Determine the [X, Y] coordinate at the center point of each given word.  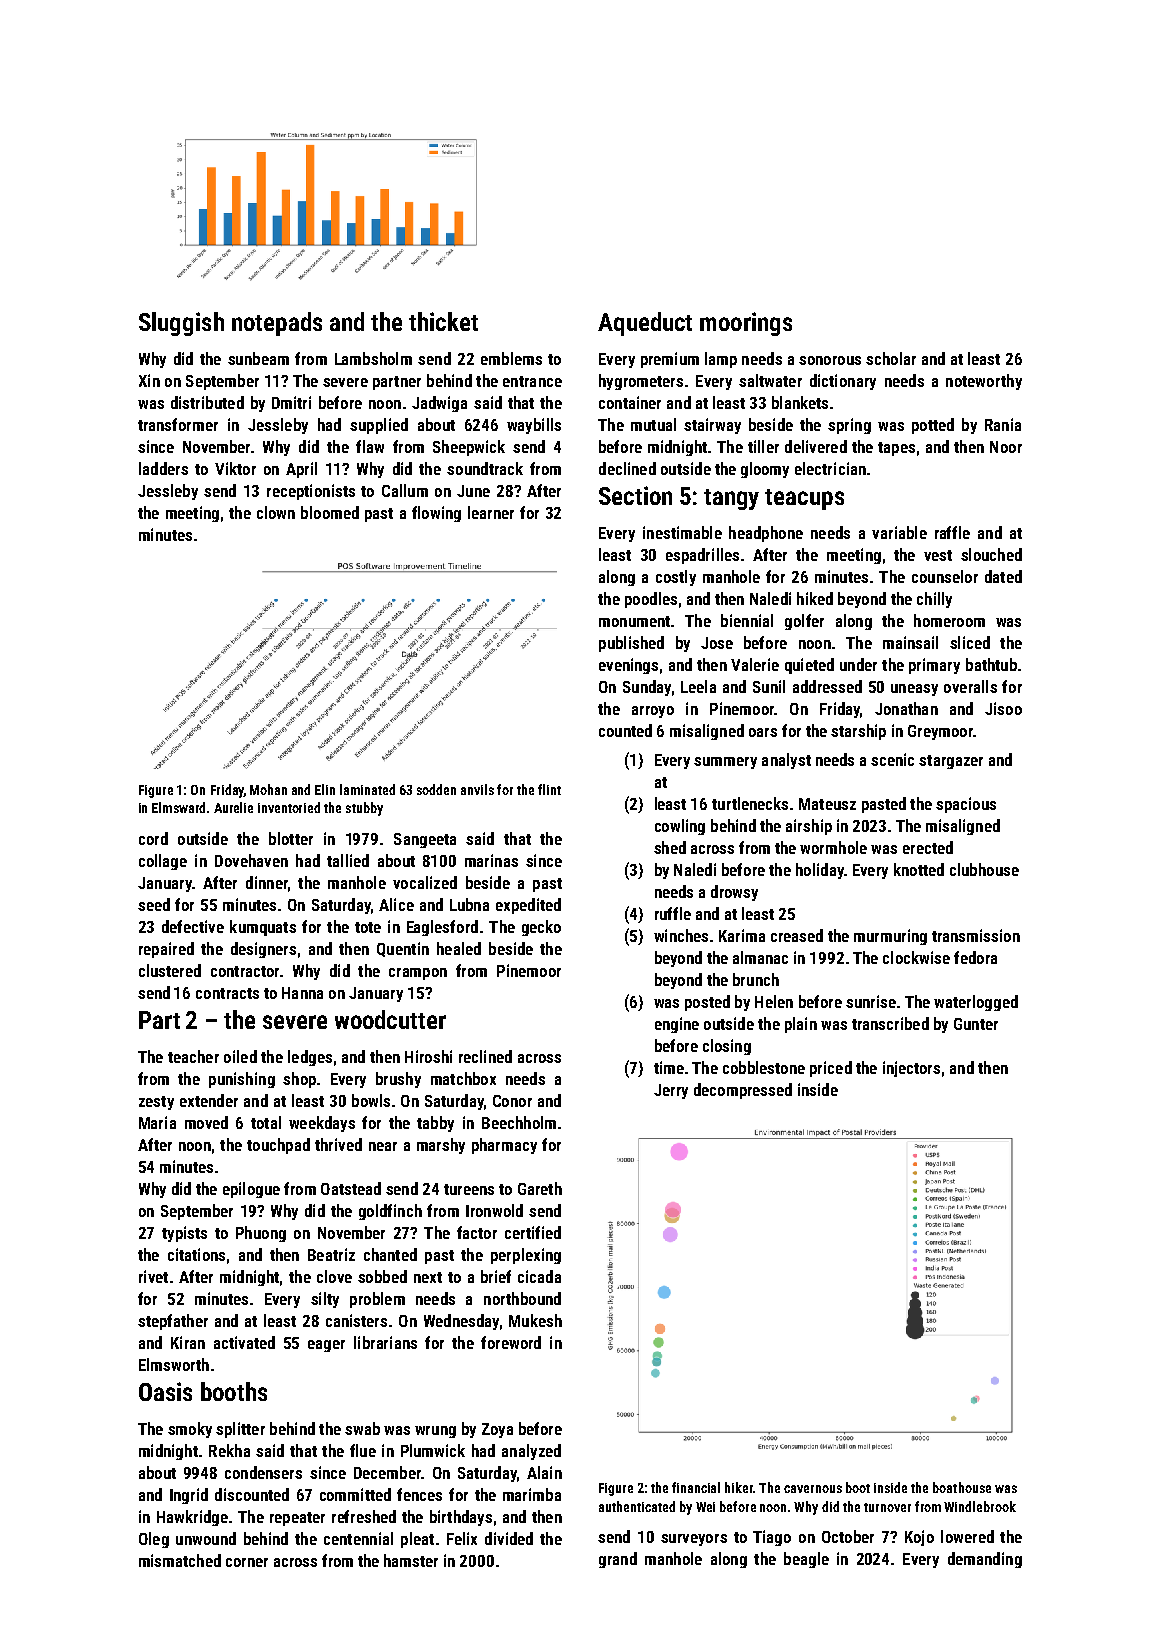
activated [244, 1342]
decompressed [743, 1091]
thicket [443, 321]
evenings [628, 666]
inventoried [289, 807]
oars [763, 732]
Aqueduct [645, 324]
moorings [746, 324]
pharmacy [504, 1146]
